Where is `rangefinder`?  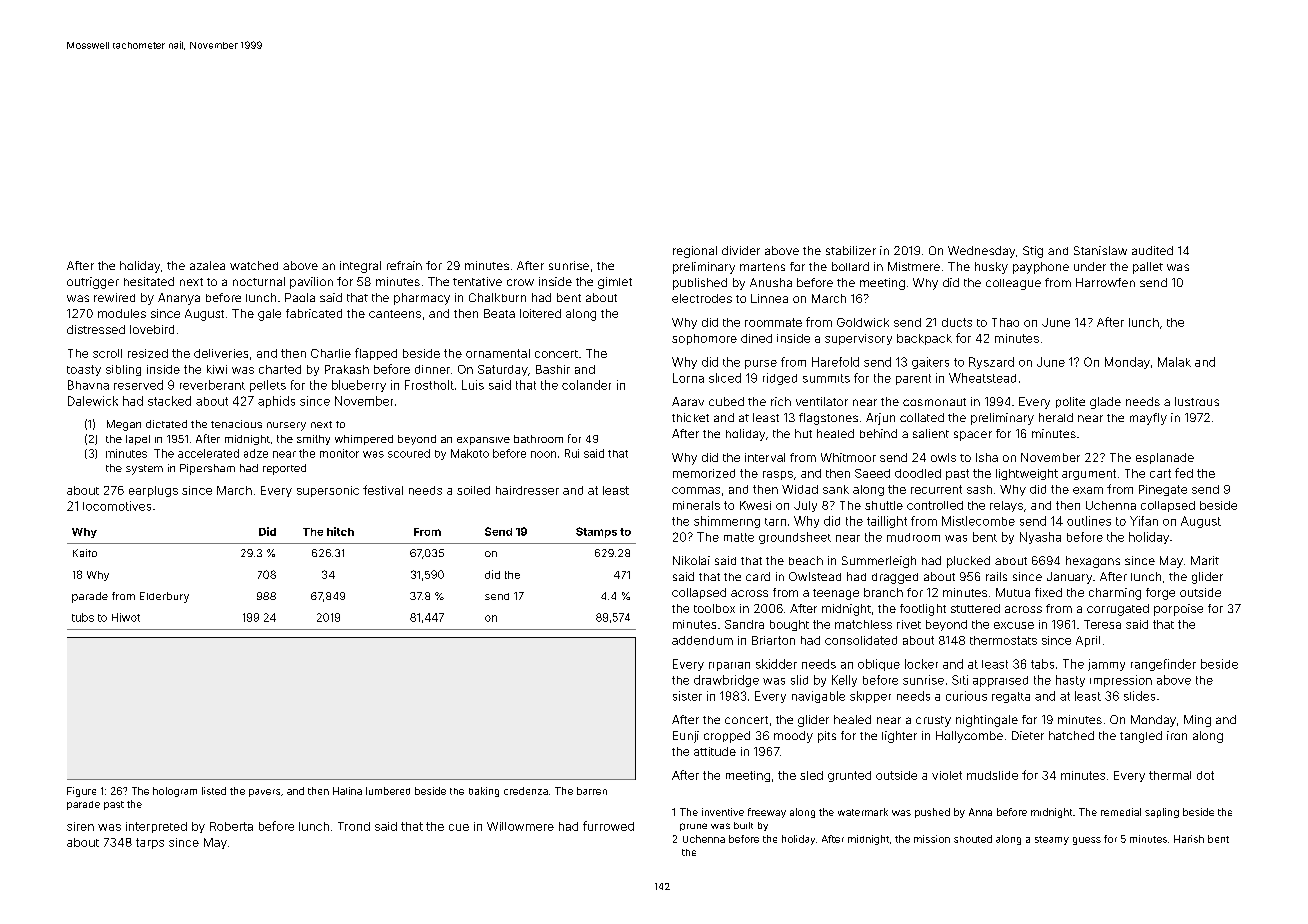
rangefinder is located at coordinates (1163, 665).
